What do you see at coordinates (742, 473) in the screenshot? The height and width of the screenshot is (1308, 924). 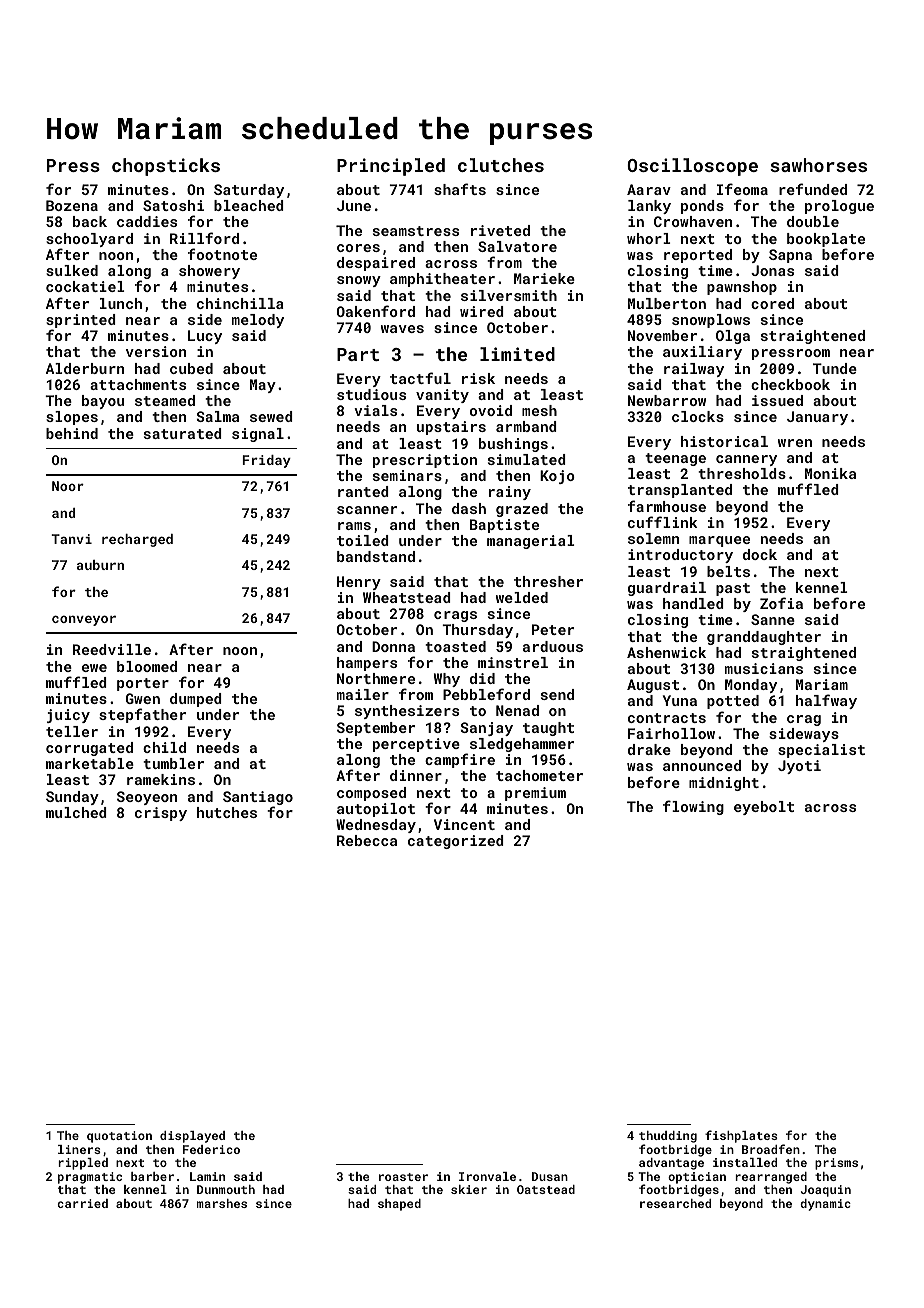 I see `thresholds` at bounding box center [742, 473].
